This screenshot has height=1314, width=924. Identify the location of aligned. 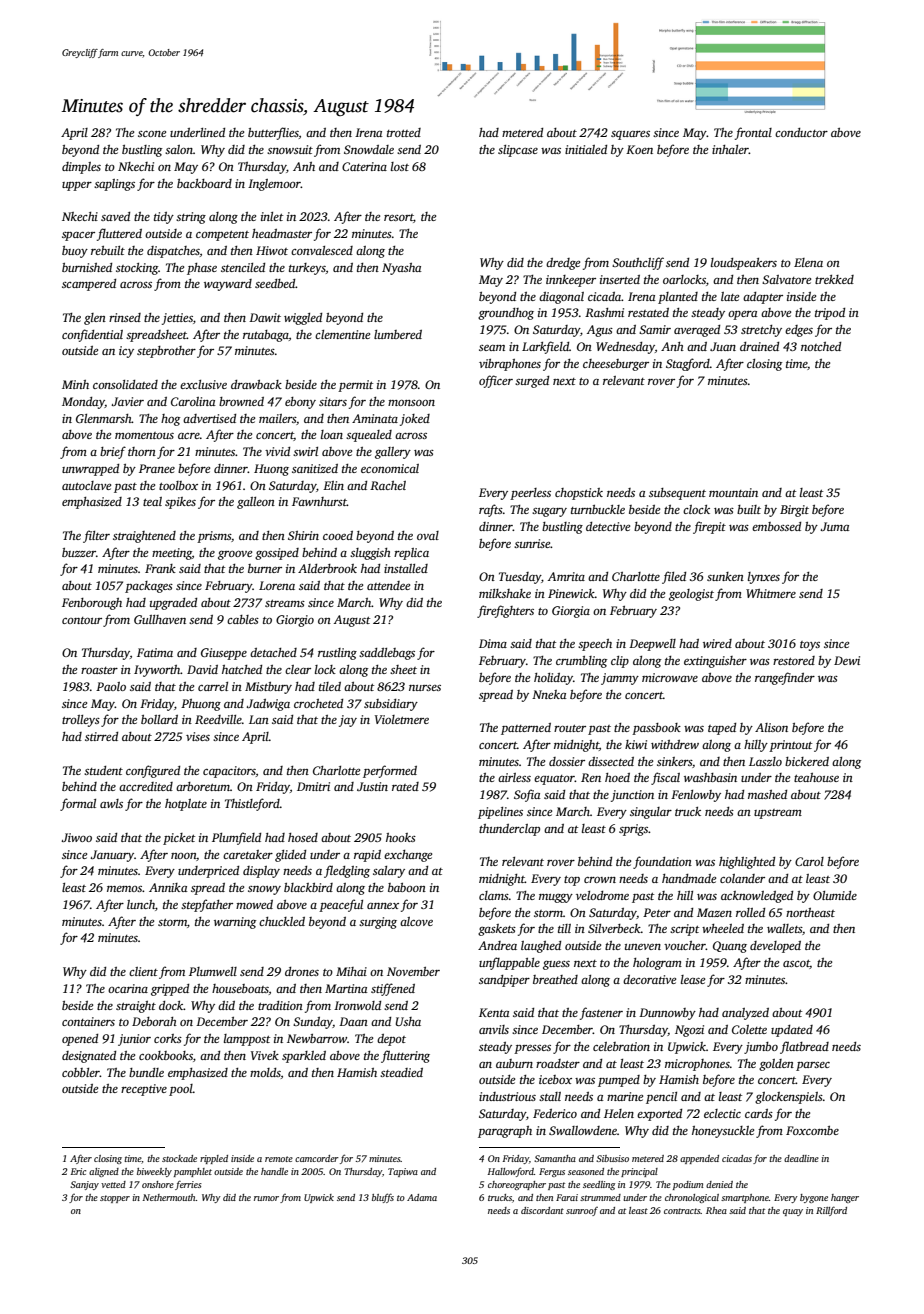
(104, 1172).
